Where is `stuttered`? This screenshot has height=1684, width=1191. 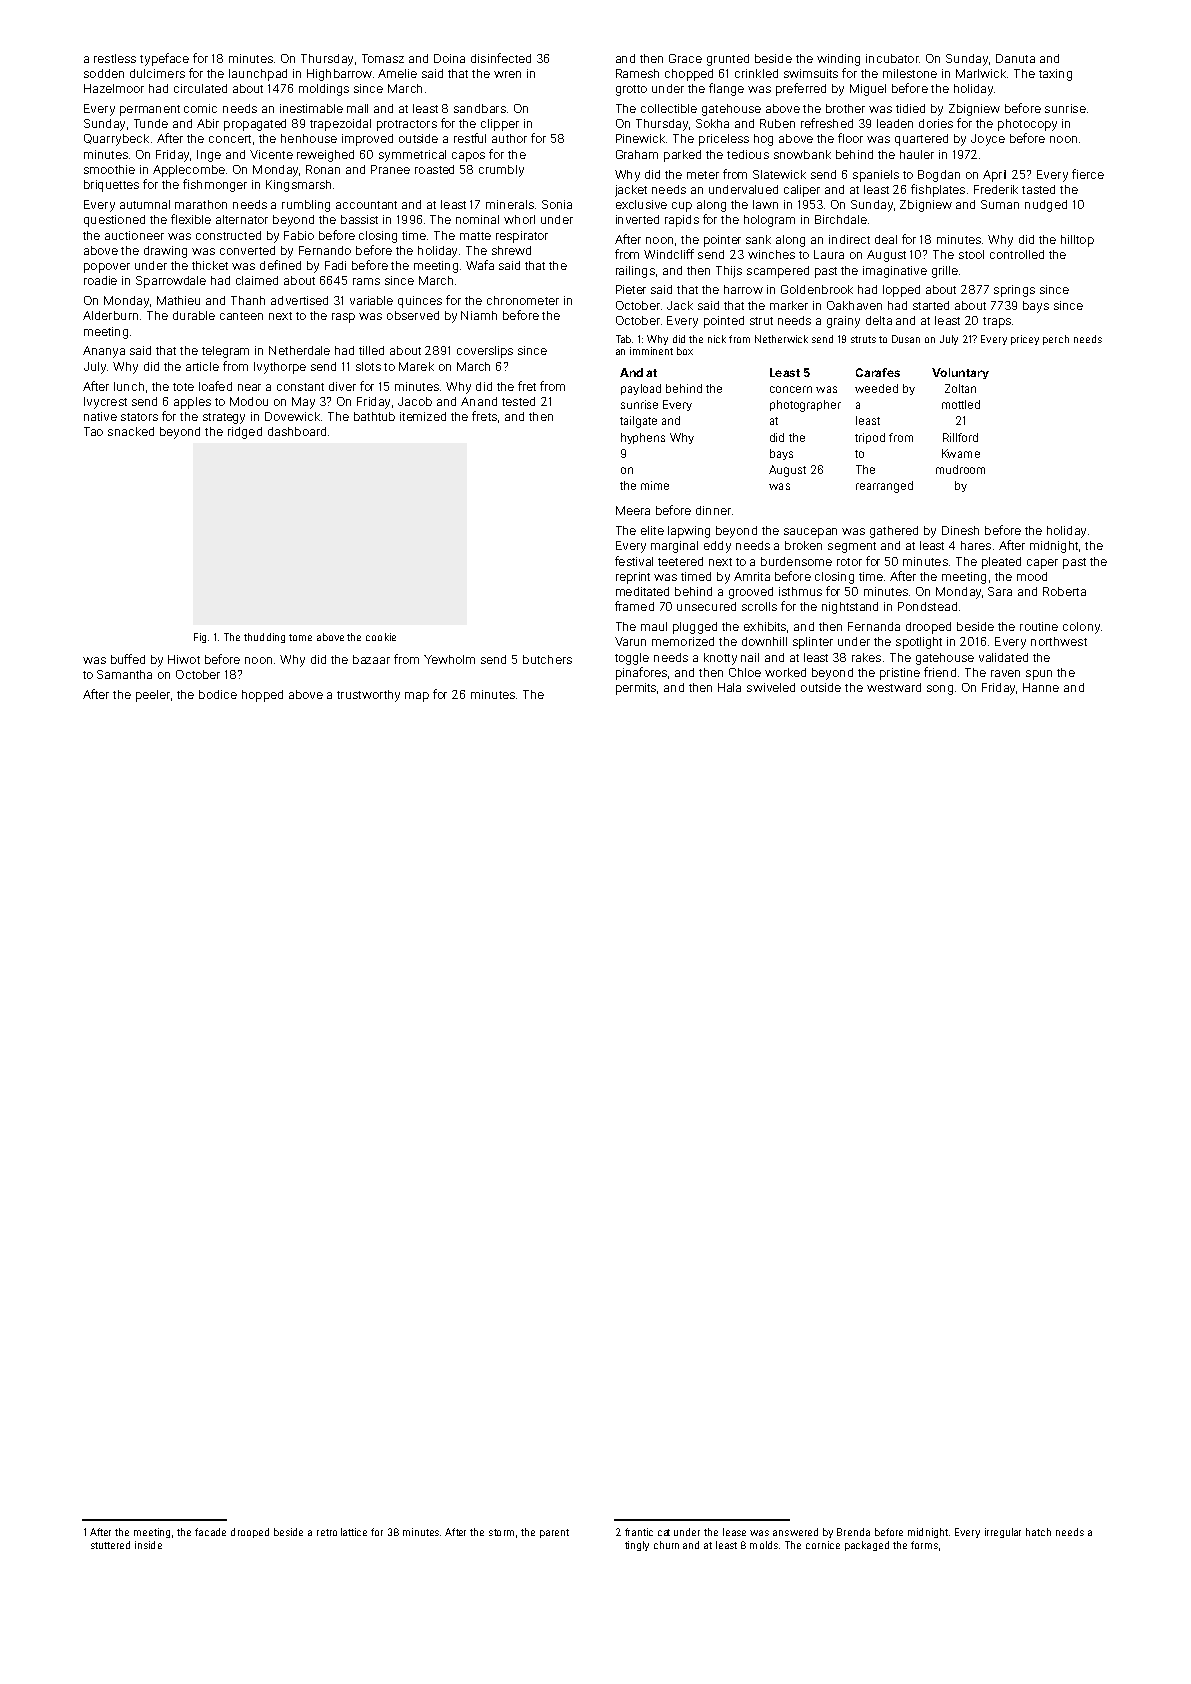
stuttered is located at coordinates (110, 1545).
